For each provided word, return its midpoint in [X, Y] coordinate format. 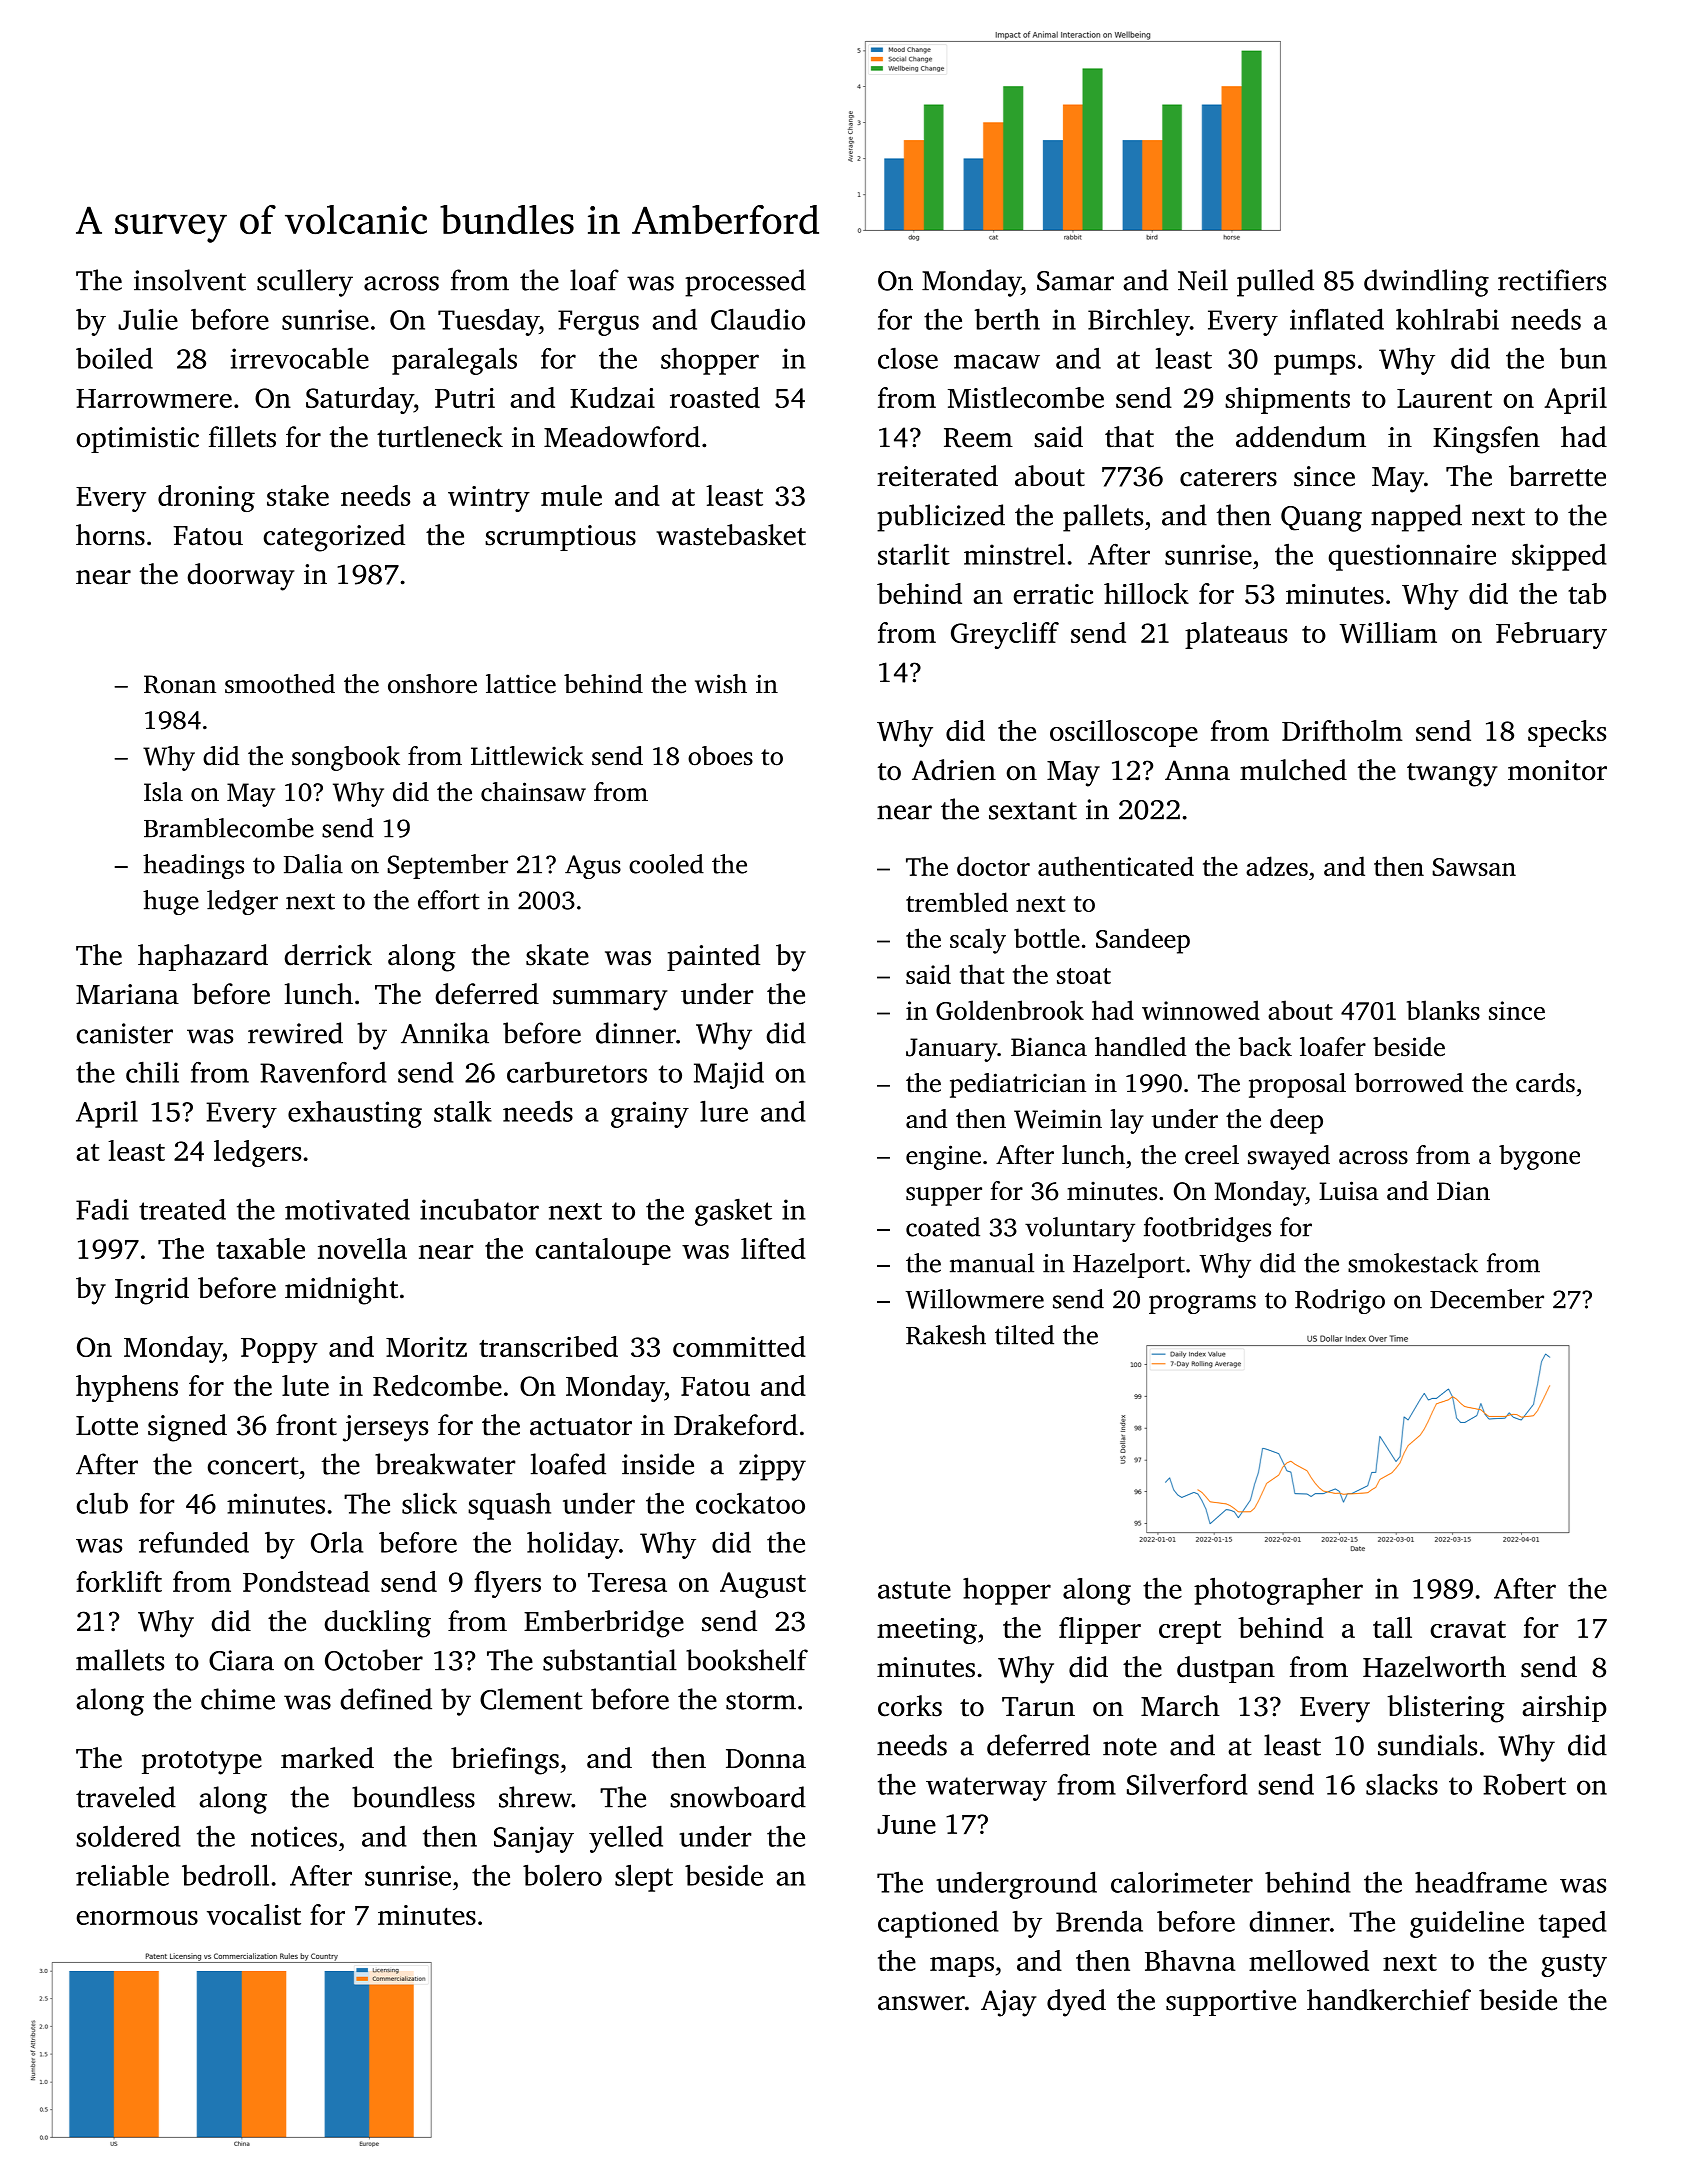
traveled [126, 1797]
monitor [1557, 770]
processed [745, 283]
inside [658, 1464]
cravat [1468, 1629]
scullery [305, 283]
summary [610, 1000]
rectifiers [1552, 280]
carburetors [577, 1072]
